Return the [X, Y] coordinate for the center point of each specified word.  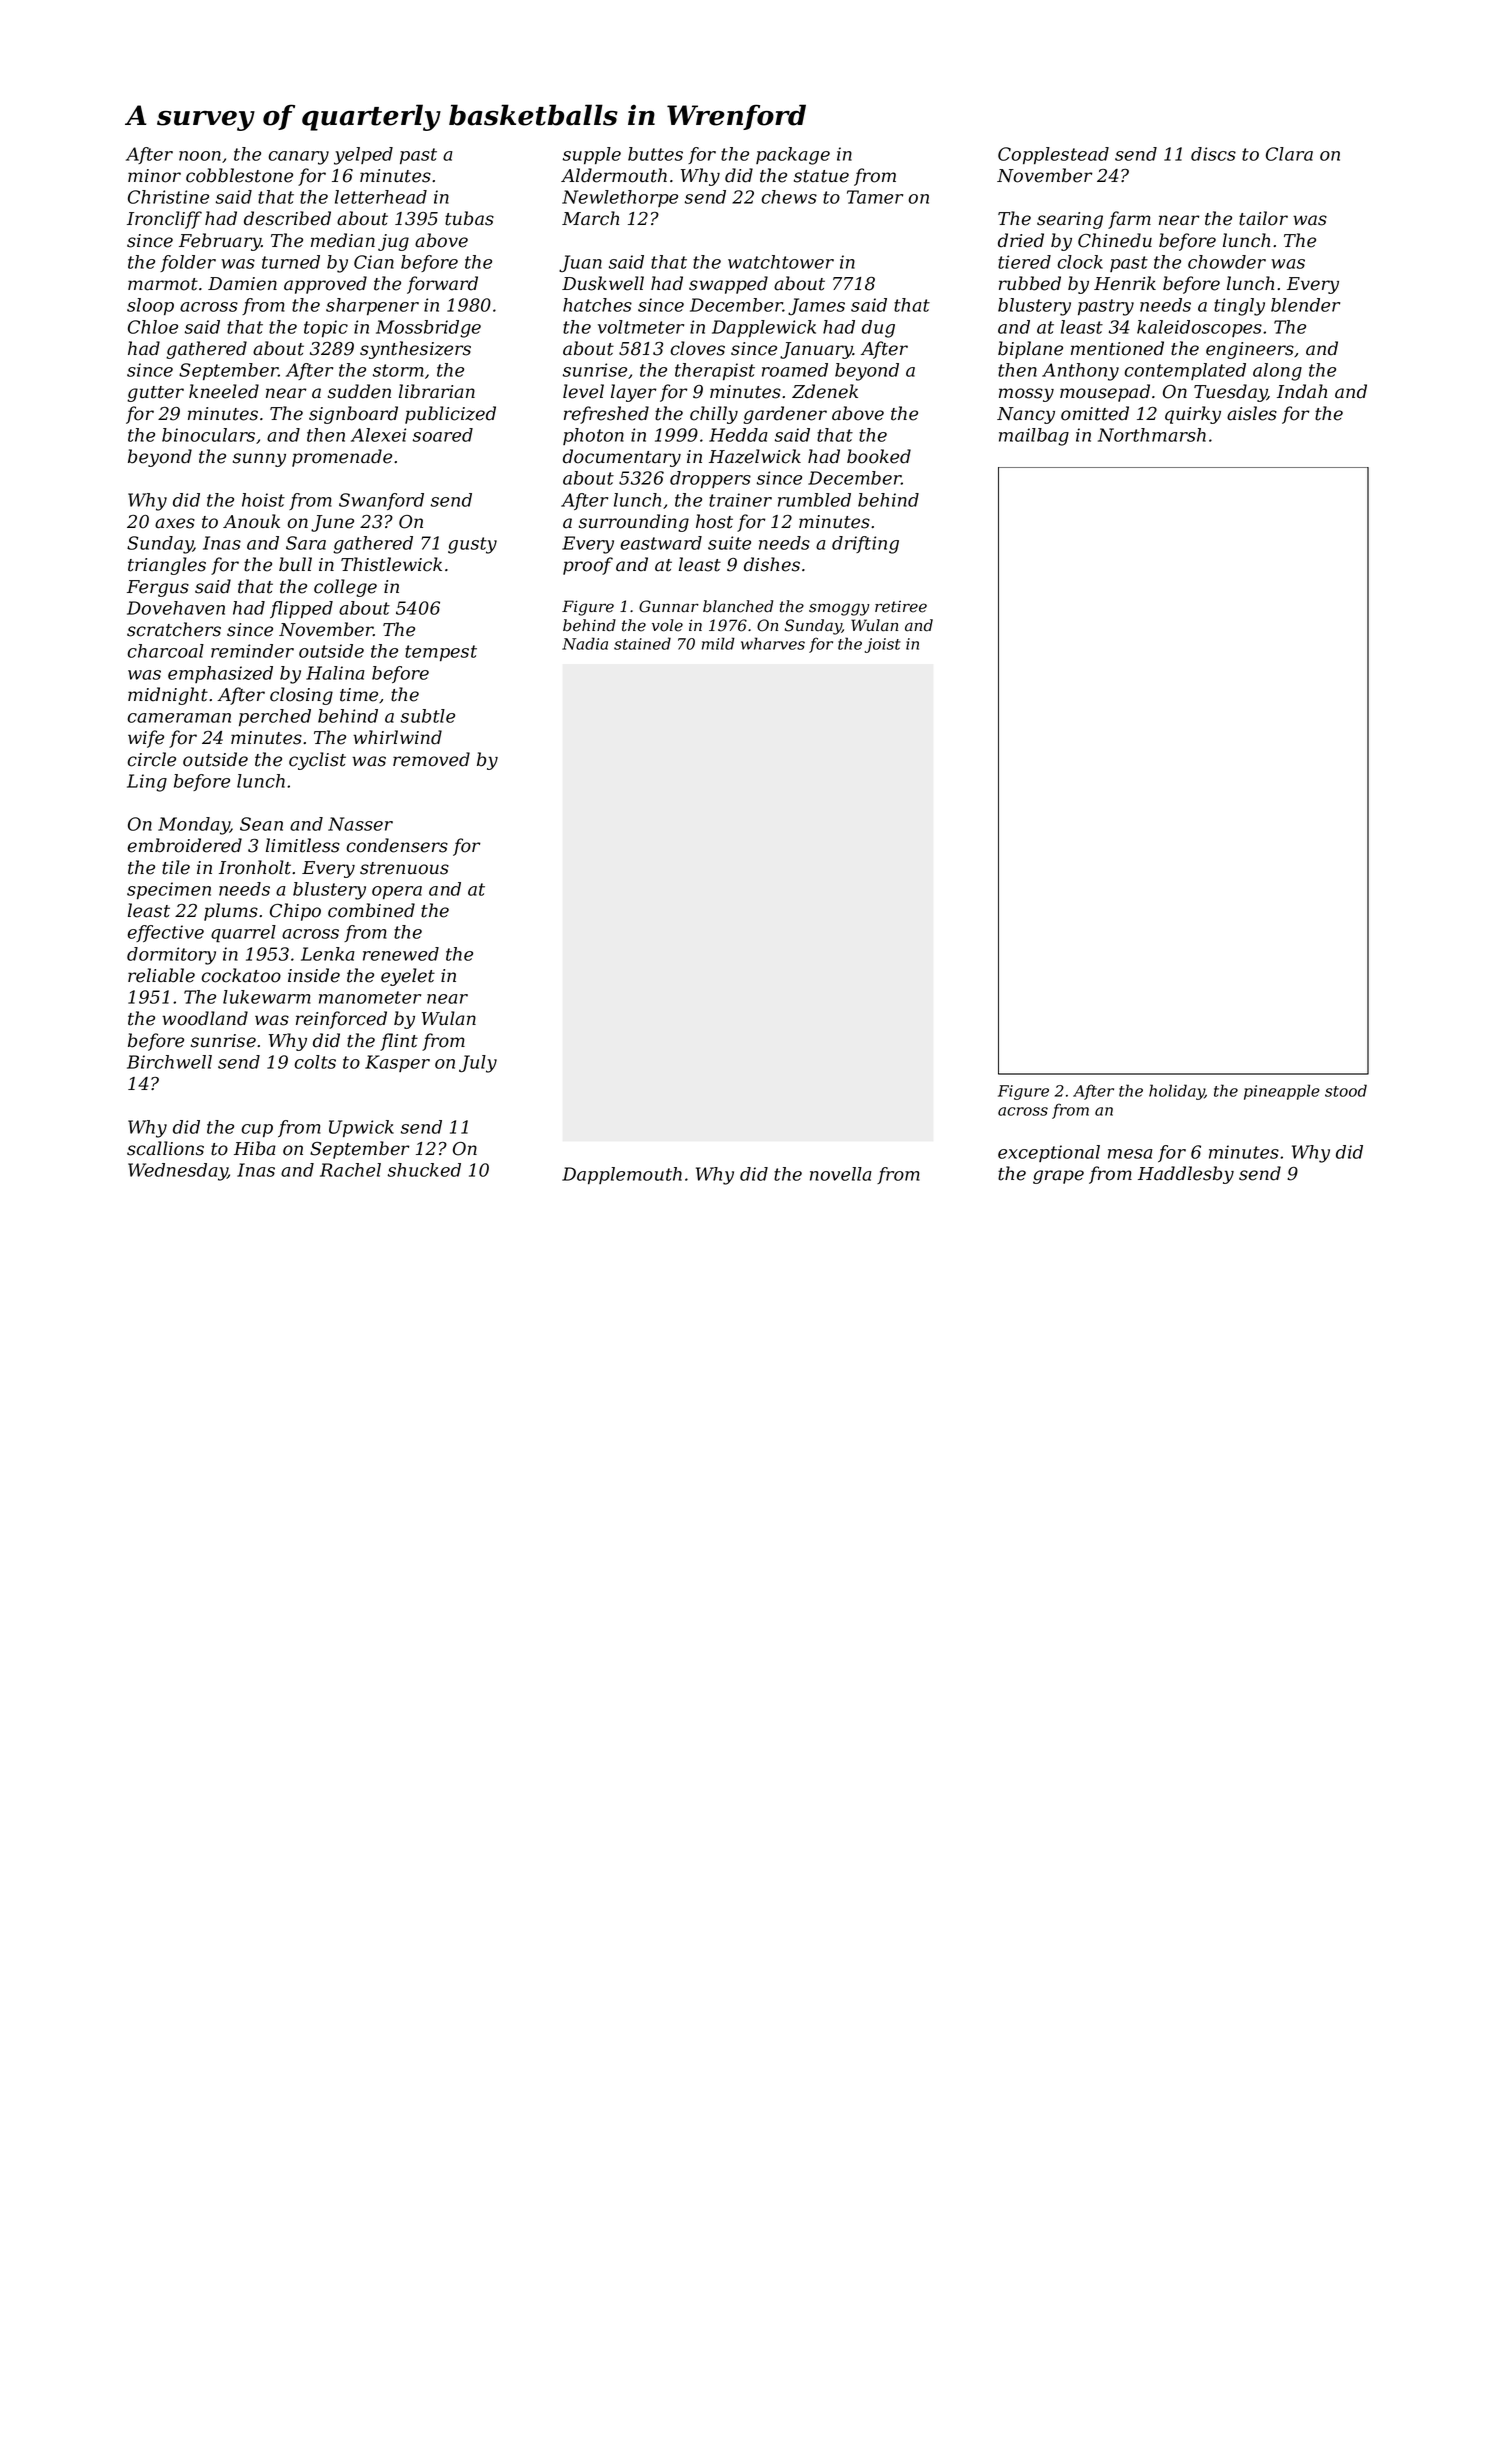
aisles [1252, 413]
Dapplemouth [622, 1175]
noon [200, 156]
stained [642, 643]
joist [883, 645]
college [345, 588]
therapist [715, 371]
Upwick [361, 1128]
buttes [655, 154]
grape [1058, 1177]
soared [443, 435]
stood [1346, 1090]
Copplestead [1053, 155]
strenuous [404, 868]
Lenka [328, 954]
